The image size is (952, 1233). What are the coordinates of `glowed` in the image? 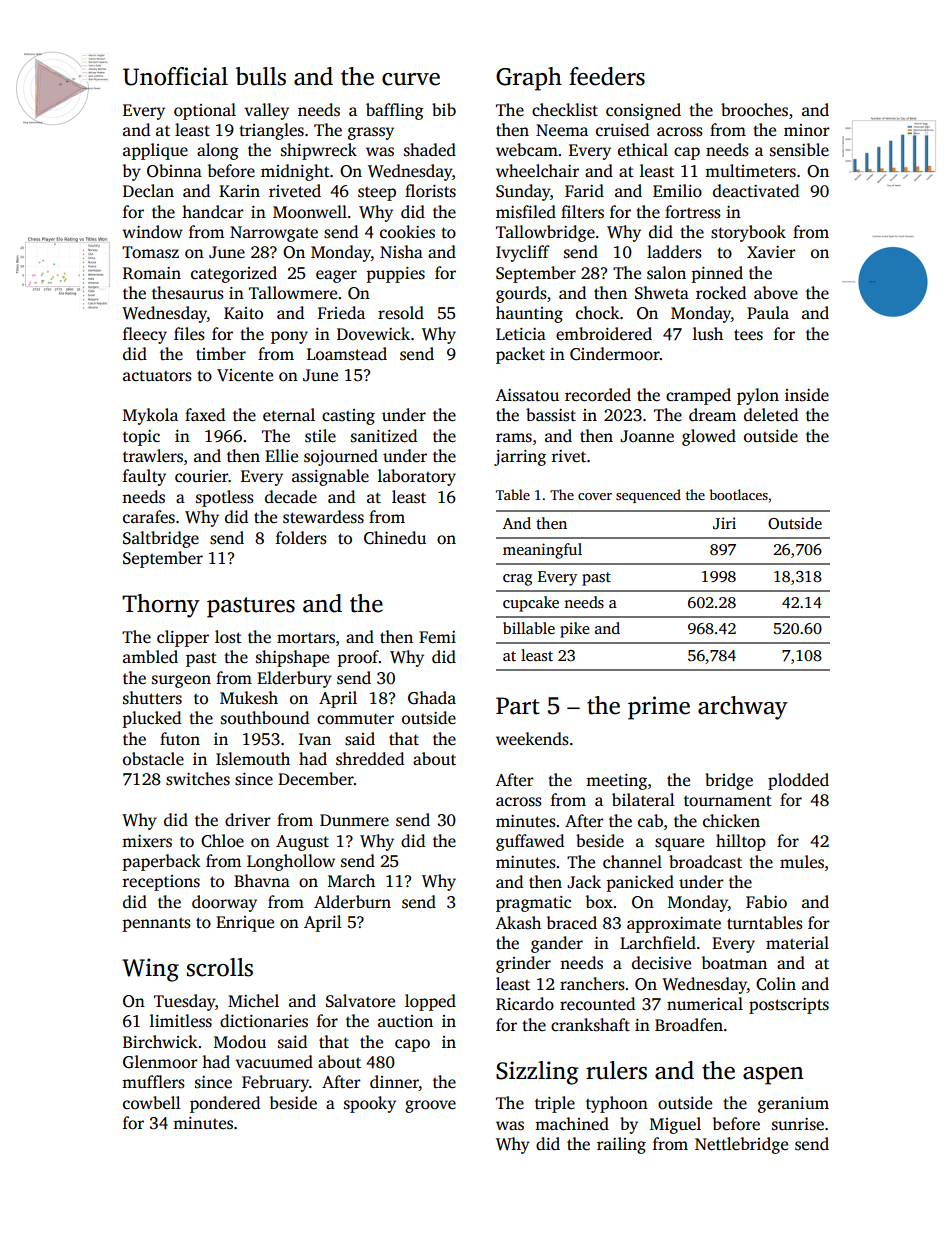 It's located at (709, 437).
